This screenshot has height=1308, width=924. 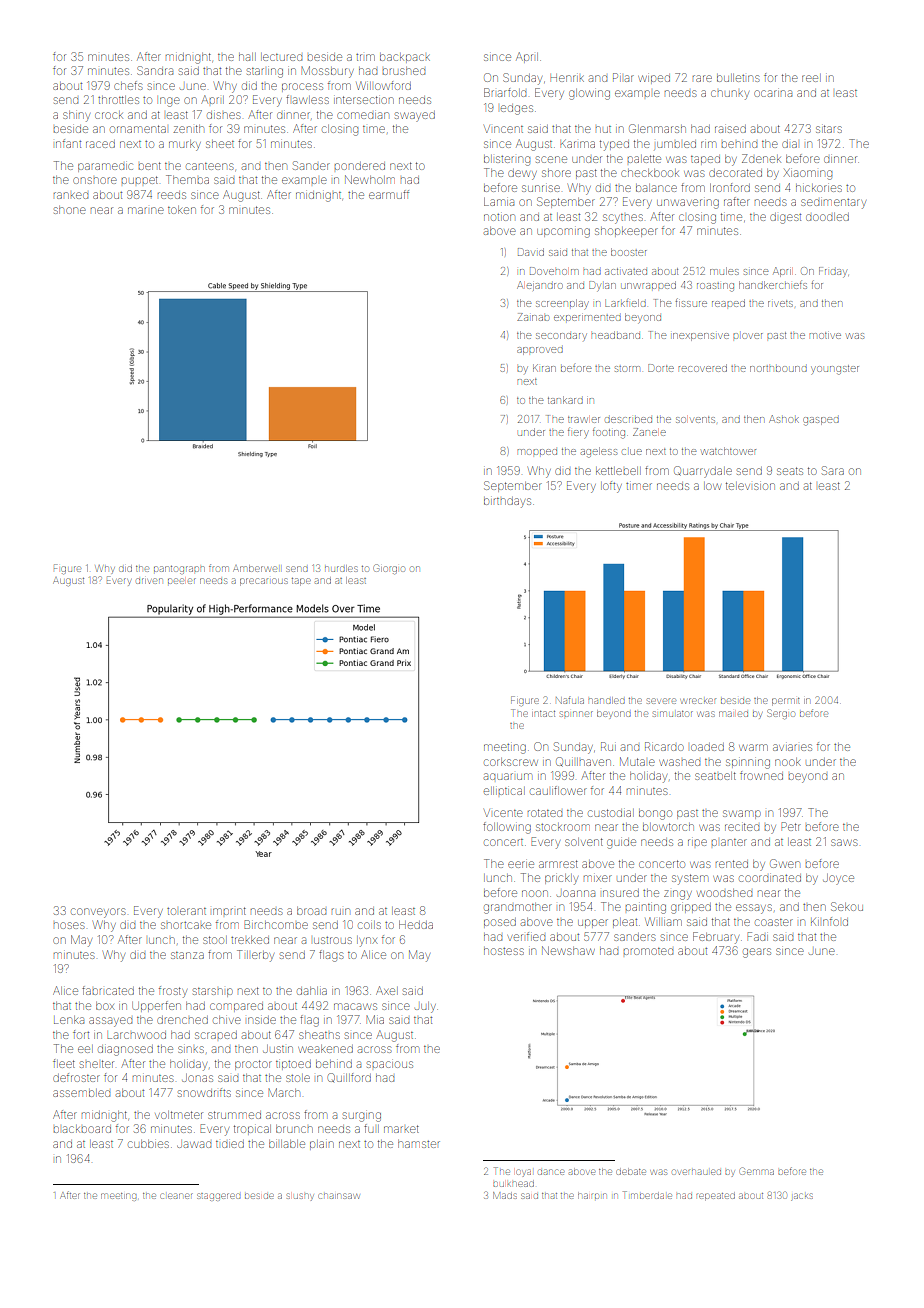 What do you see at coordinates (179, 570) in the screenshot?
I see `pantograph` at bounding box center [179, 570].
